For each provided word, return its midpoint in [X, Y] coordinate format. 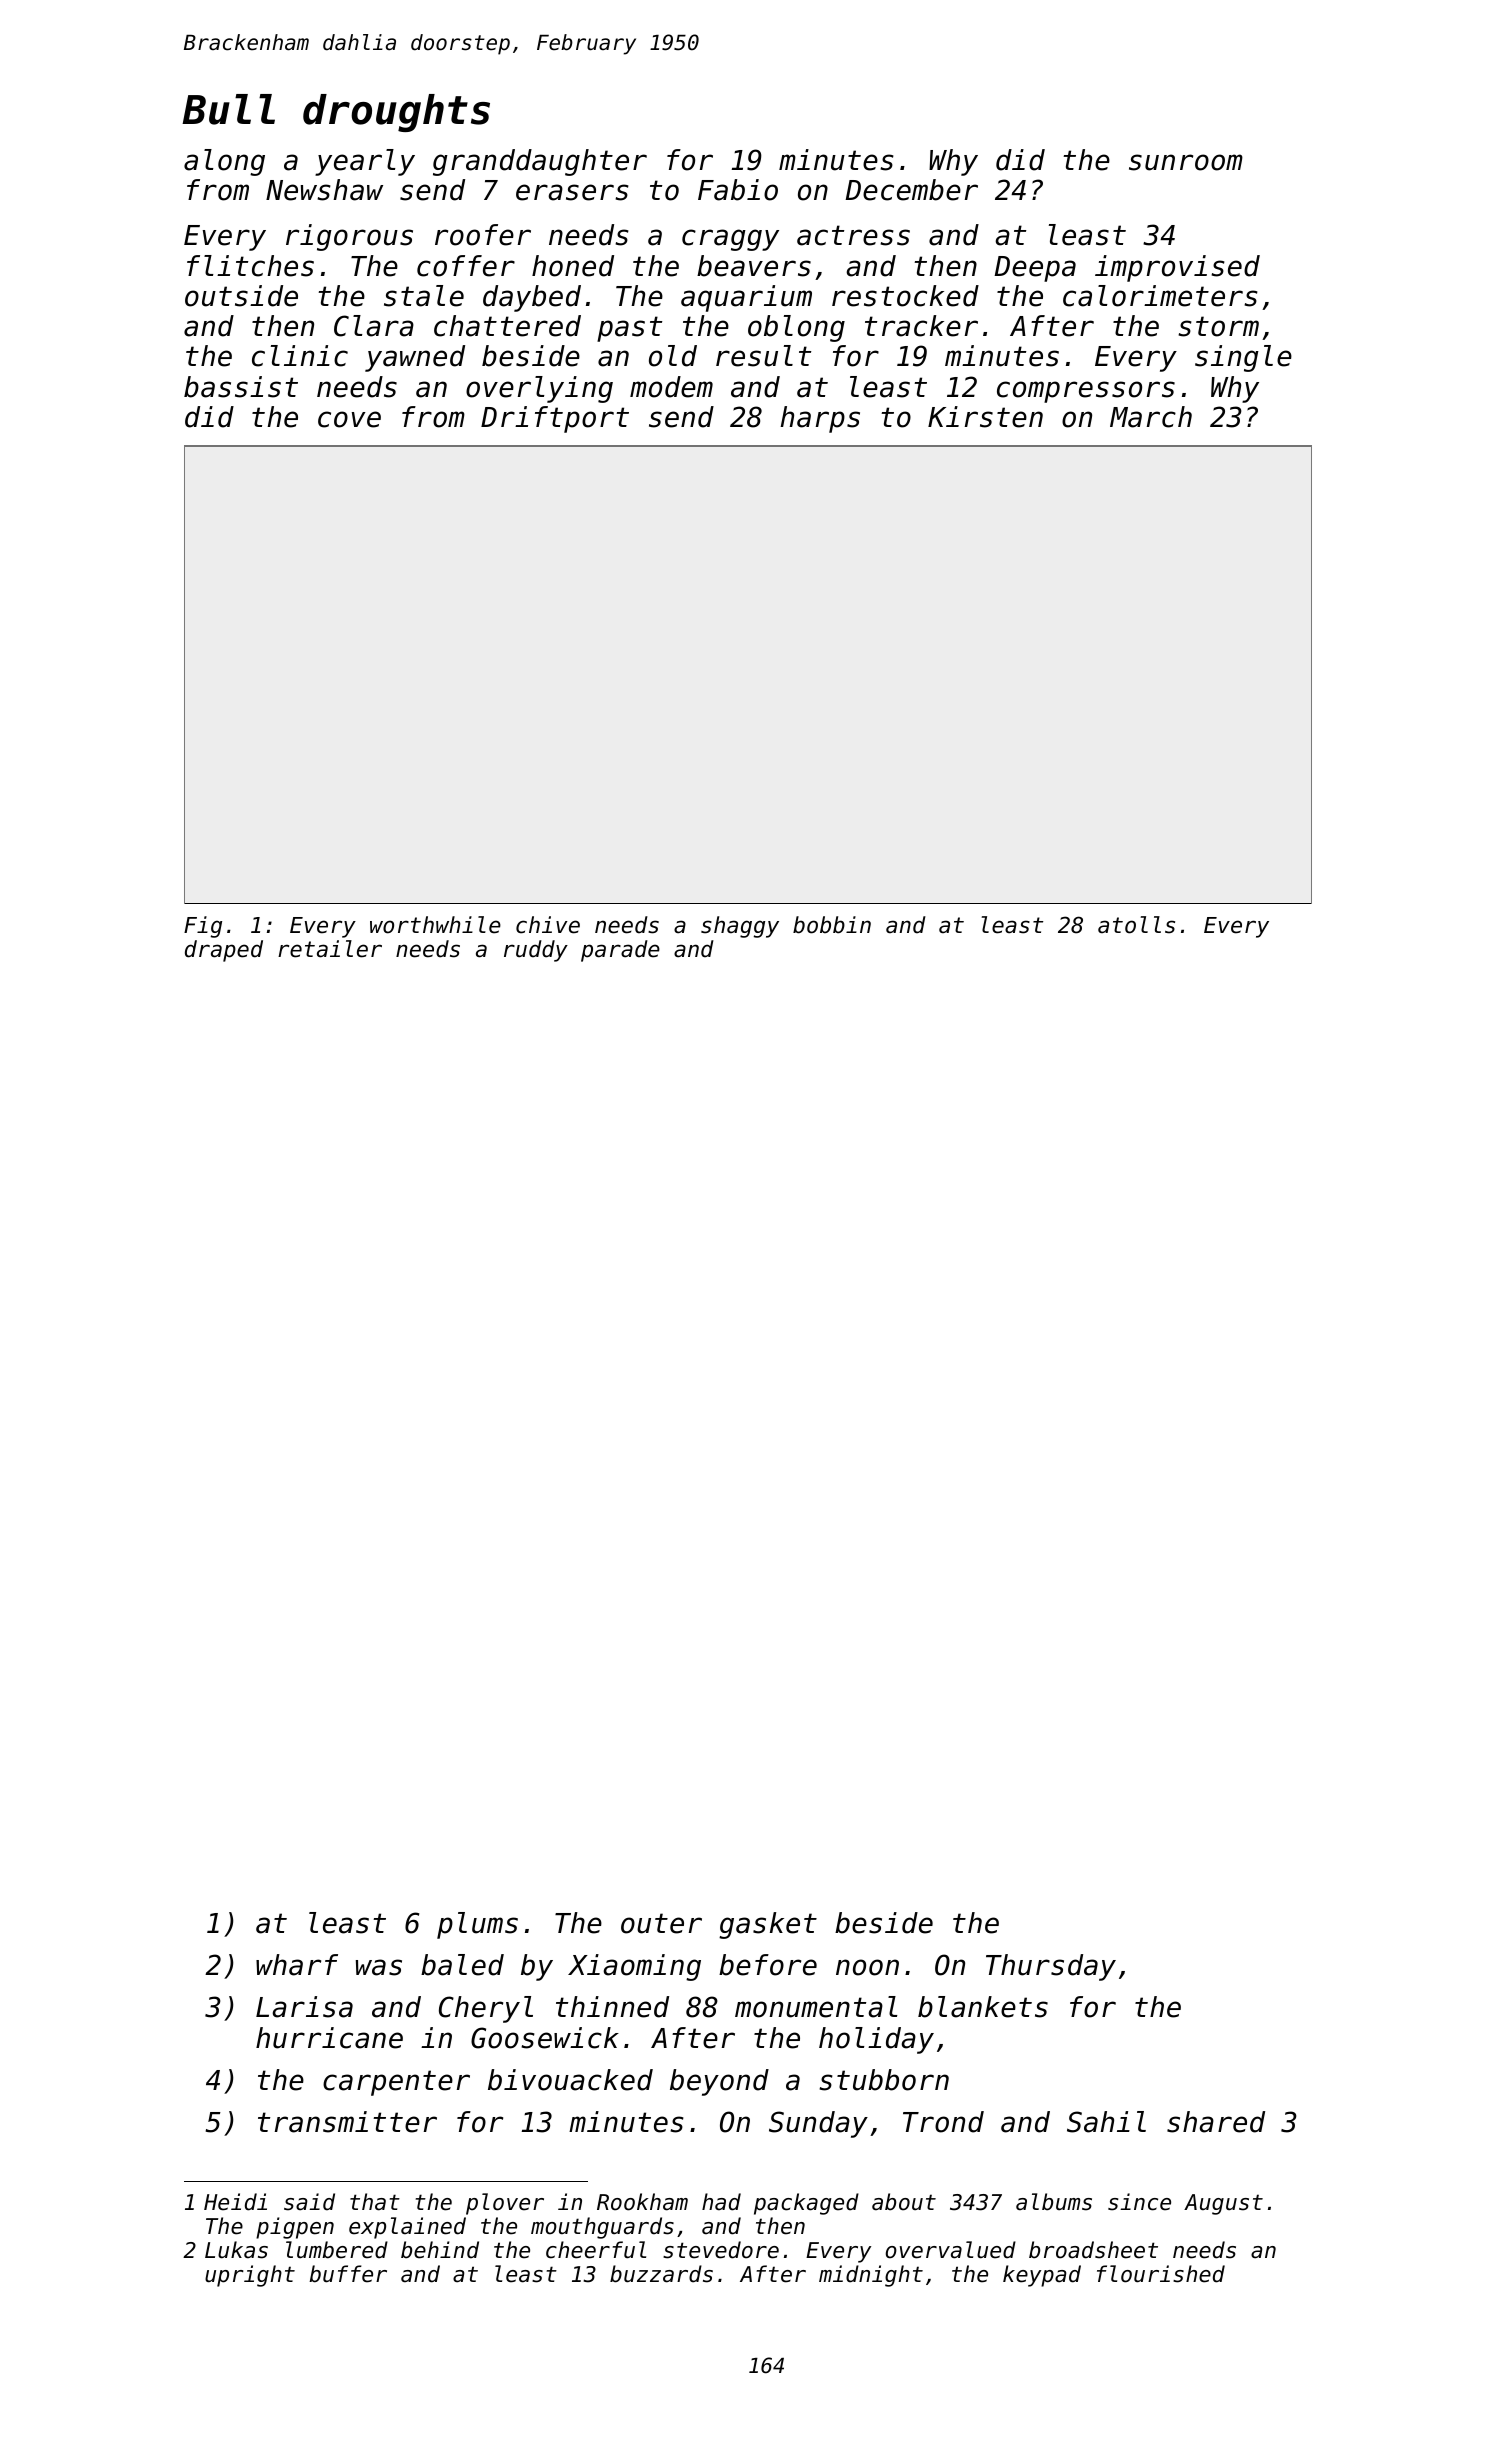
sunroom [1186, 162]
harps [820, 419]
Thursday [1051, 1967]
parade [620, 951]
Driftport [555, 419]
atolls [1136, 925]
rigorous [349, 237]
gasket [768, 1925]
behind [440, 2250]
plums [477, 1925]
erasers [572, 192]
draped [224, 951]
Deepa [1035, 269]
